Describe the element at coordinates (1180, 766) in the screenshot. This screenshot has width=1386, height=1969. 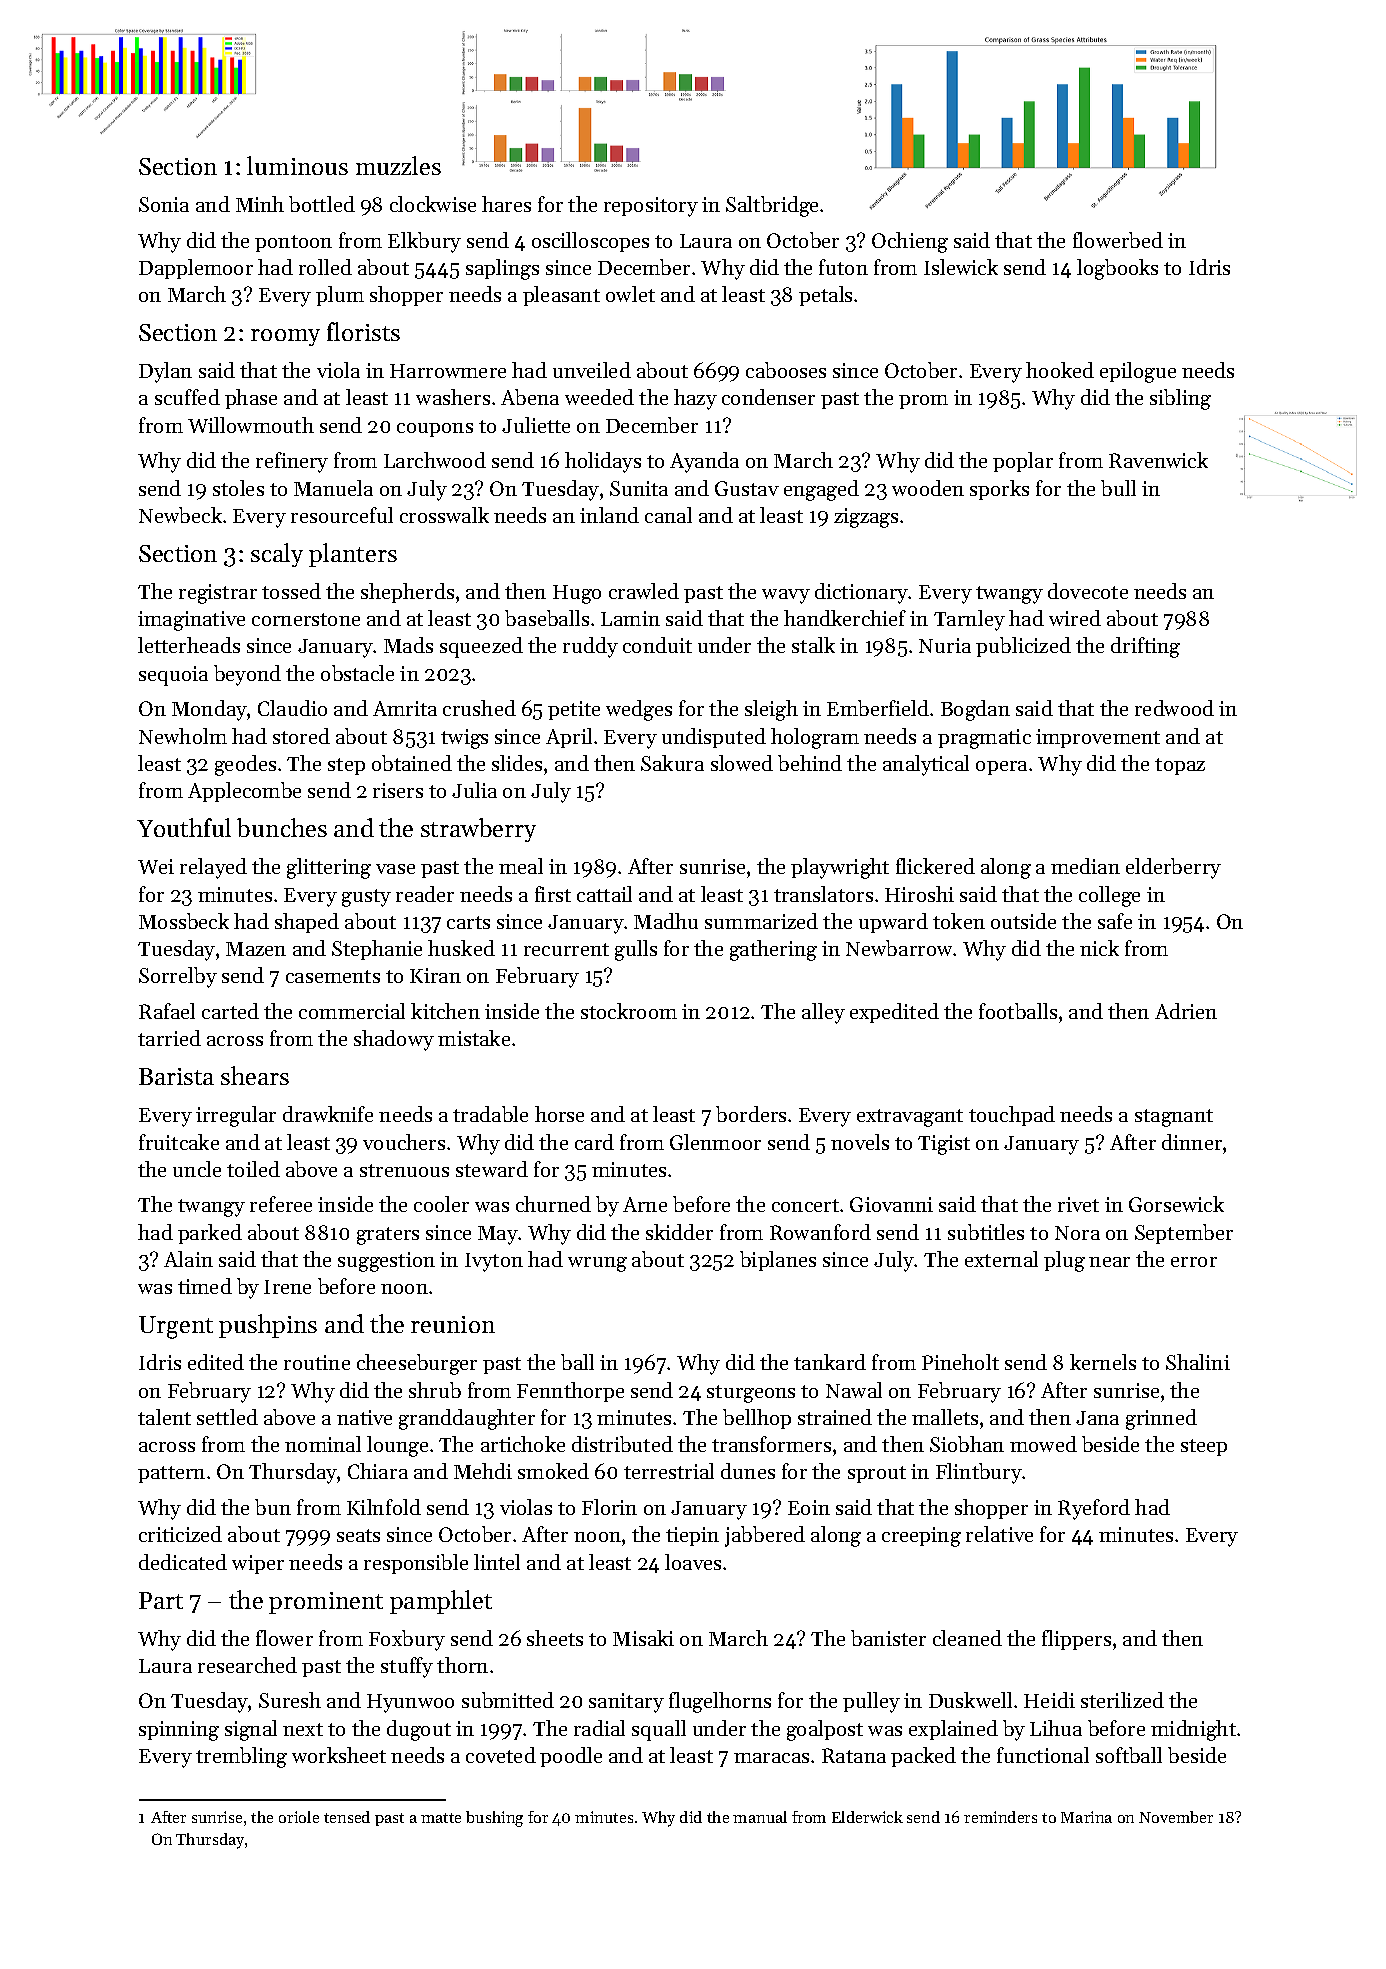
I see `topaz` at that location.
